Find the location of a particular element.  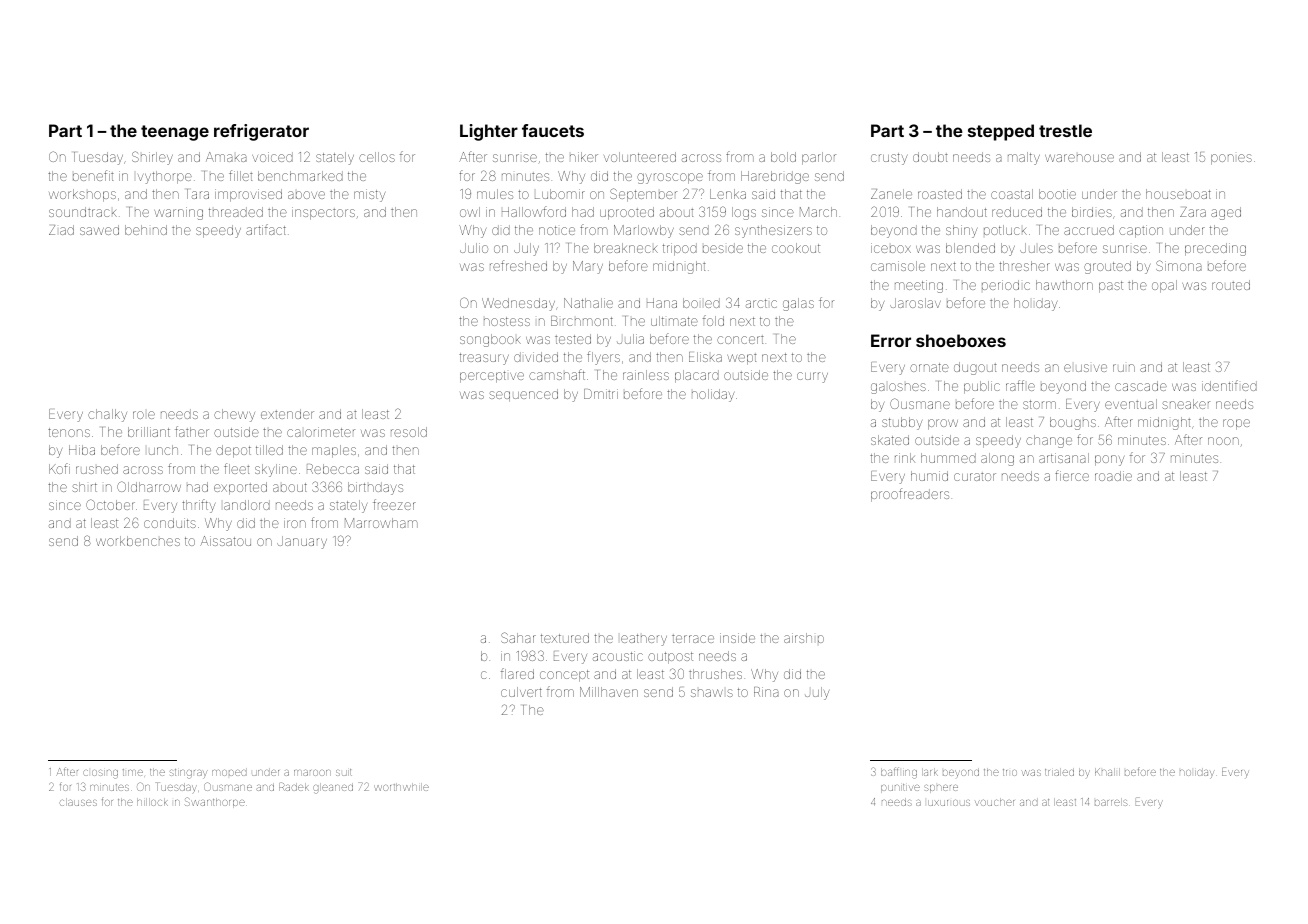

Sahar is located at coordinates (518, 637).
